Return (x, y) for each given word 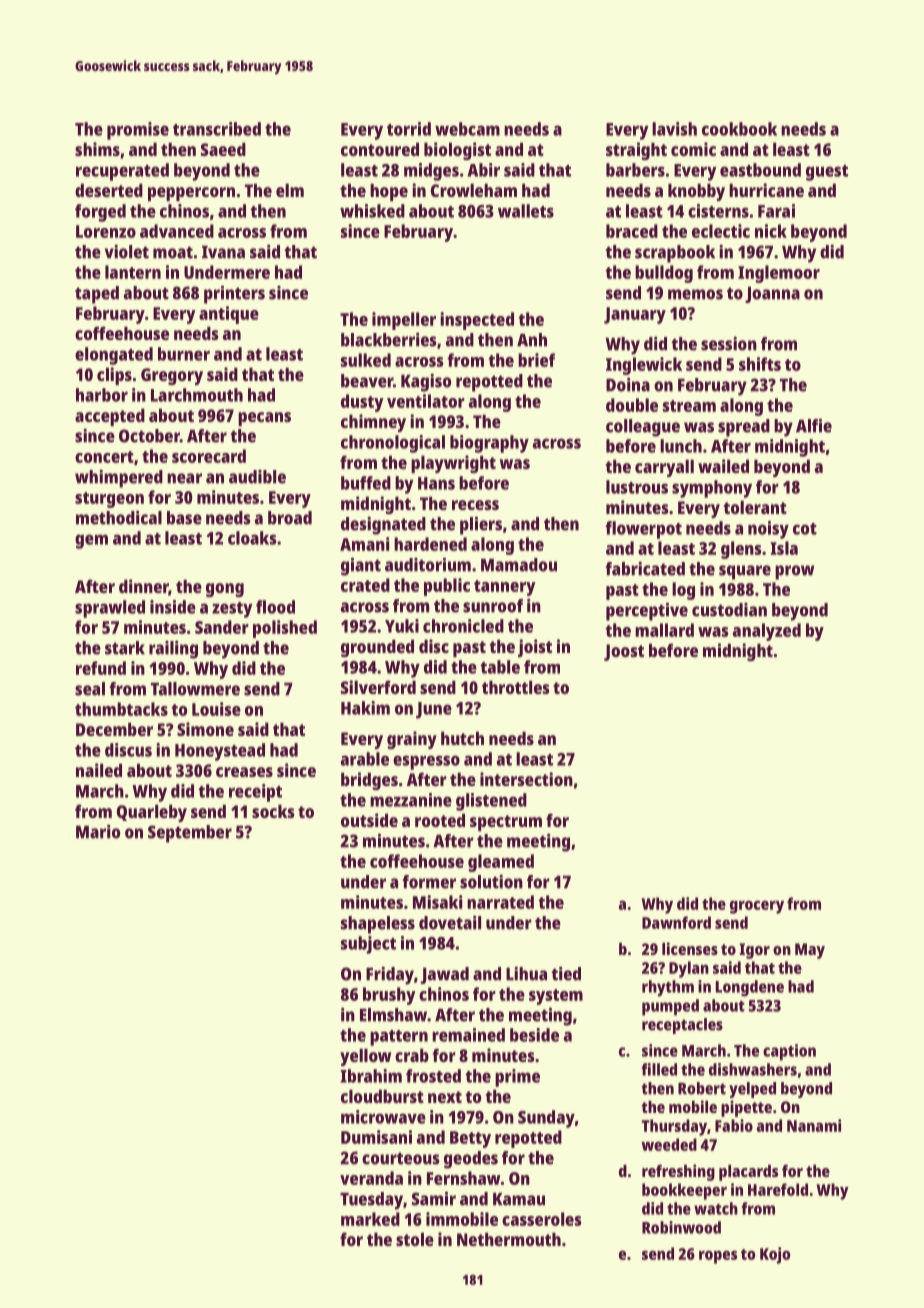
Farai (776, 211)
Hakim (365, 708)
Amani (365, 544)
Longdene (750, 988)
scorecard (209, 456)
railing (173, 649)
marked (370, 1219)
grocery (757, 907)
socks (273, 811)
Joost (624, 652)
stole (415, 1239)
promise (138, 131)
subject (368, 945)
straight (636, 151)
